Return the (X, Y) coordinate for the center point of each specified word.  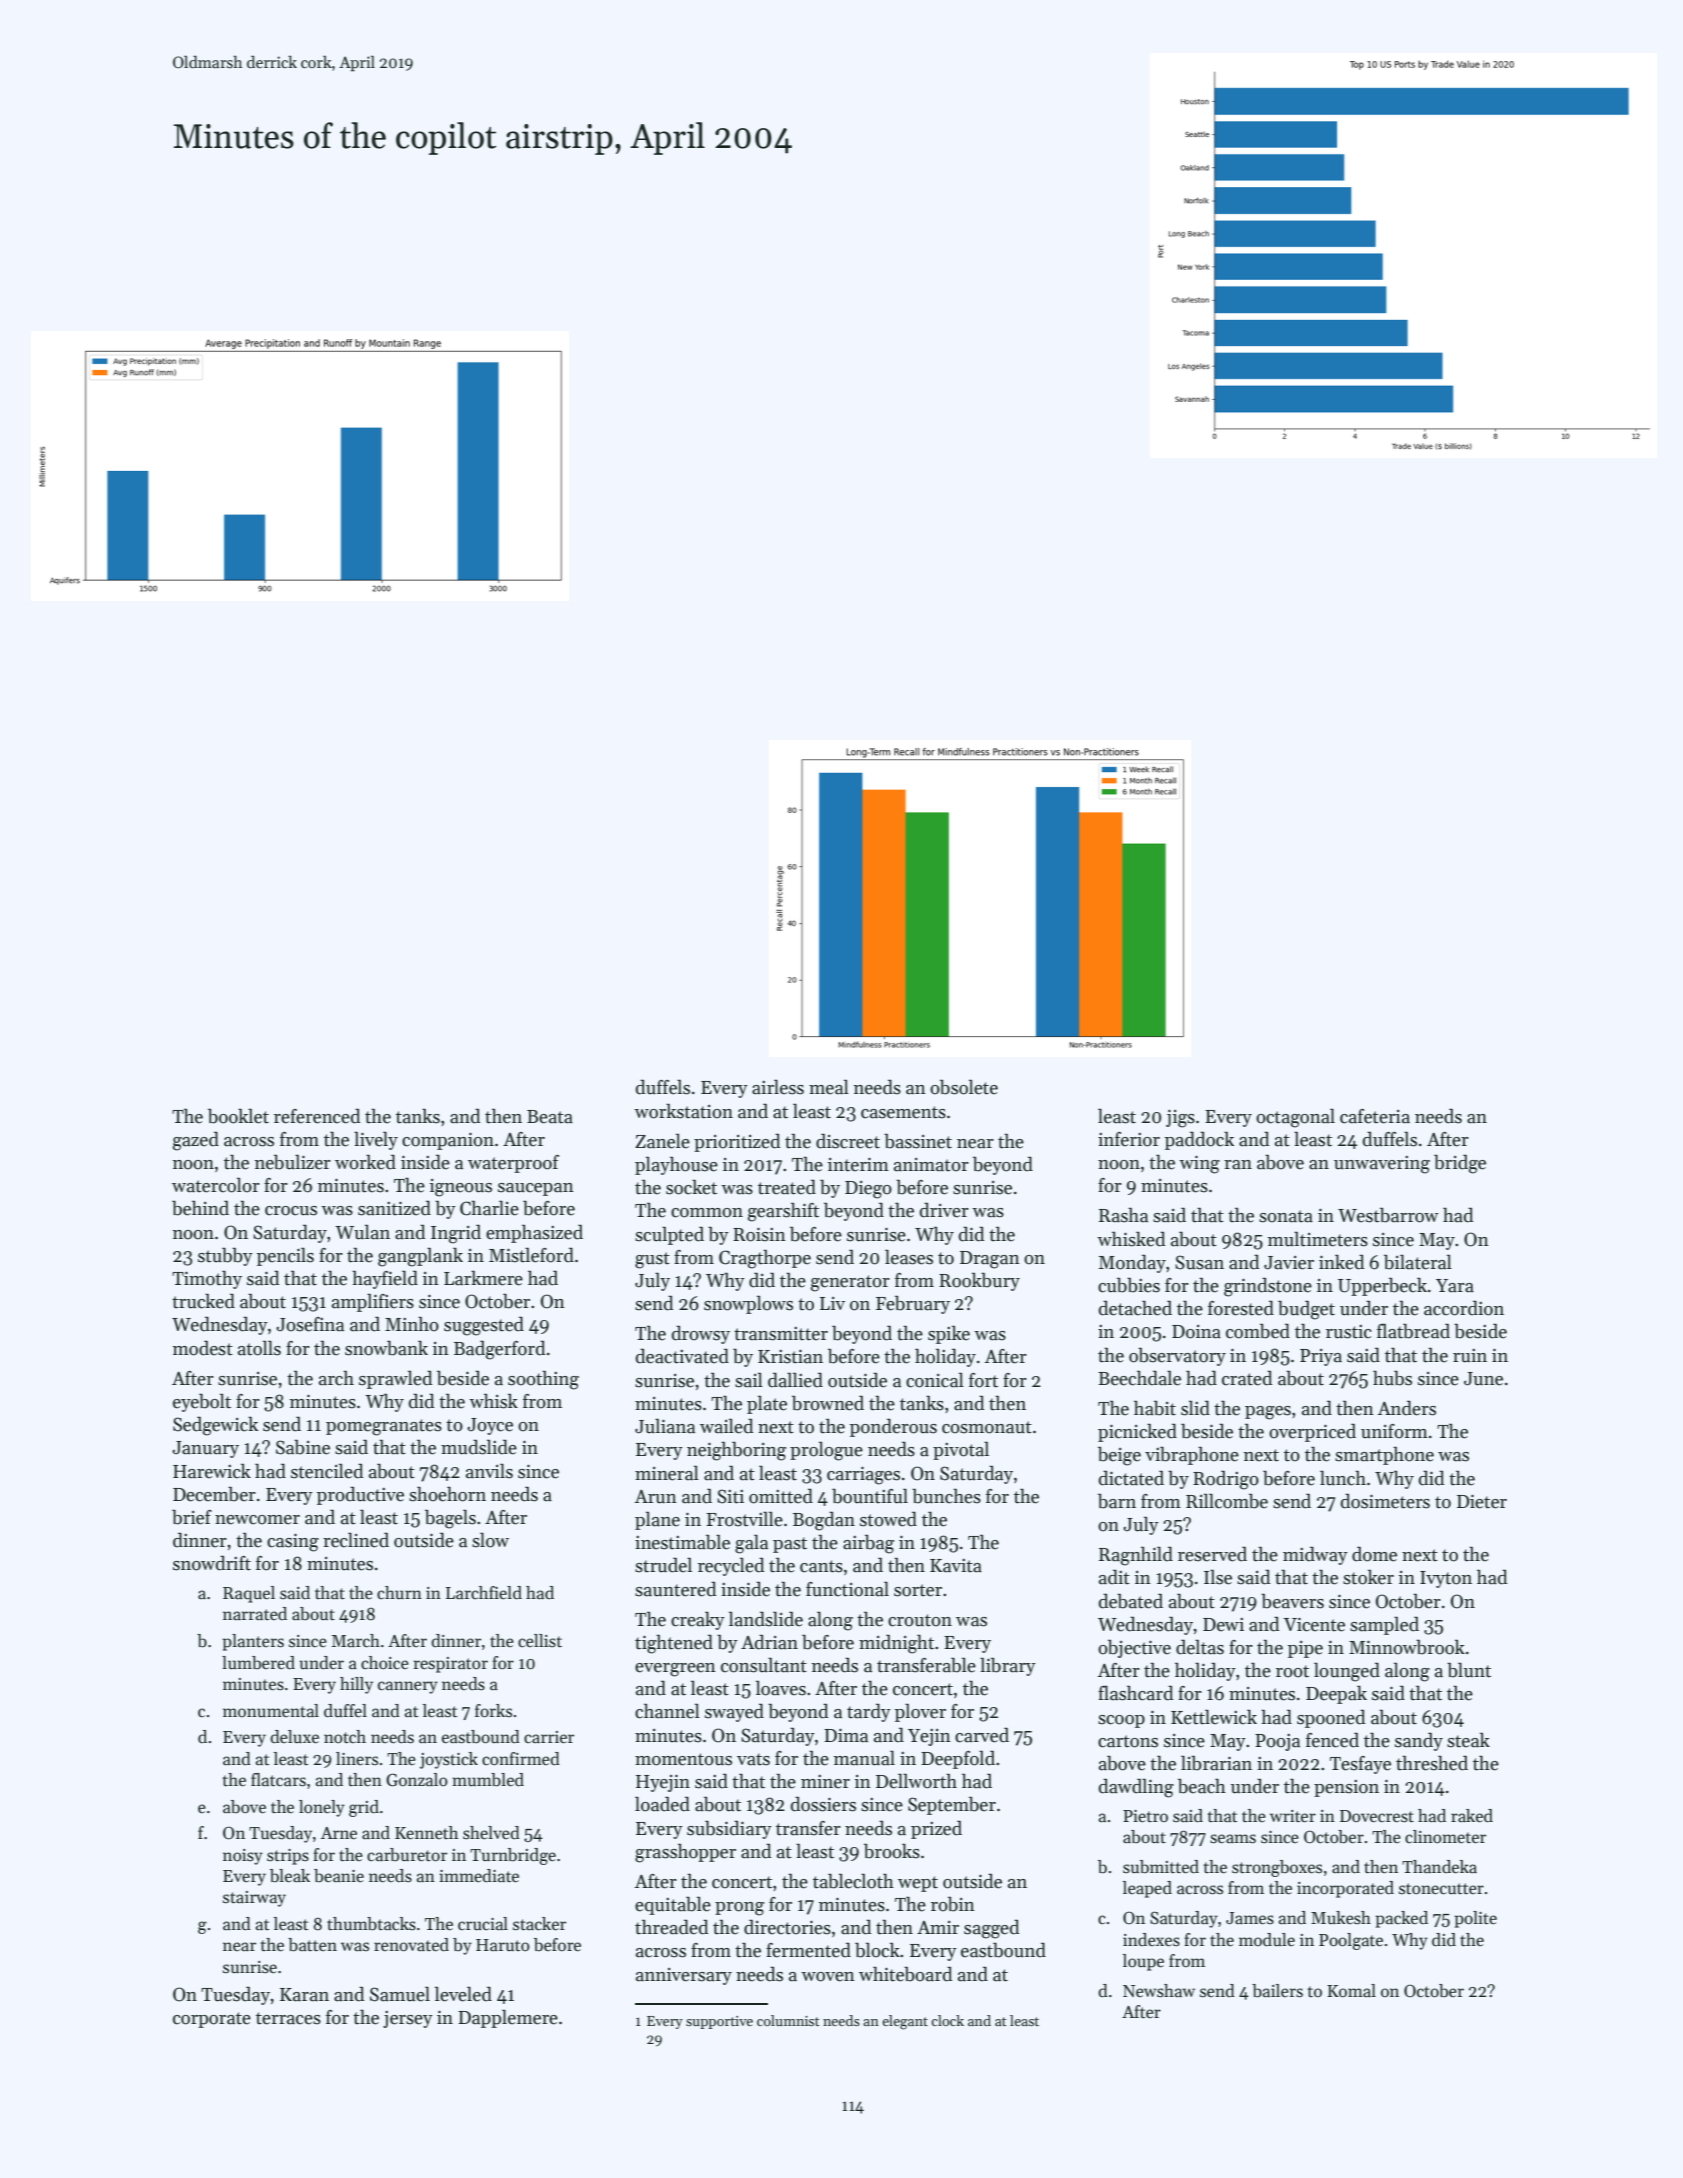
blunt (1469, 1670)
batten (312, 1945)
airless (778, 1087)
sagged (992, 1929)
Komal (1351, 1991)
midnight (896, 1644)
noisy (243, 1857)
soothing (543, 1380)
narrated (255, 1614)
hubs (1392, 1378)
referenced (317, 1116)
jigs (1180, 1118)
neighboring (736, 1451)
